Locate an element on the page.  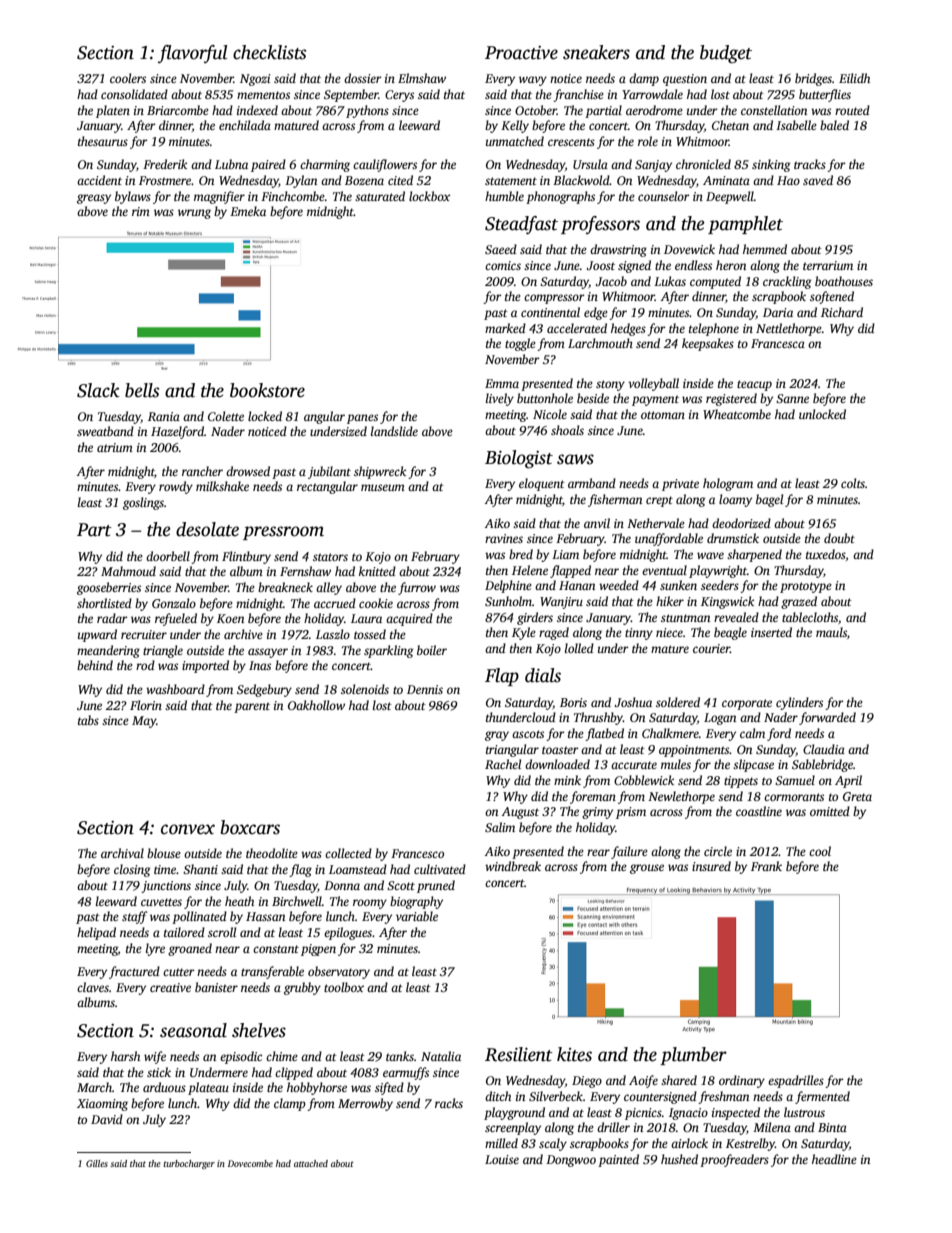
bagel is located at coordinates (769, 500).
